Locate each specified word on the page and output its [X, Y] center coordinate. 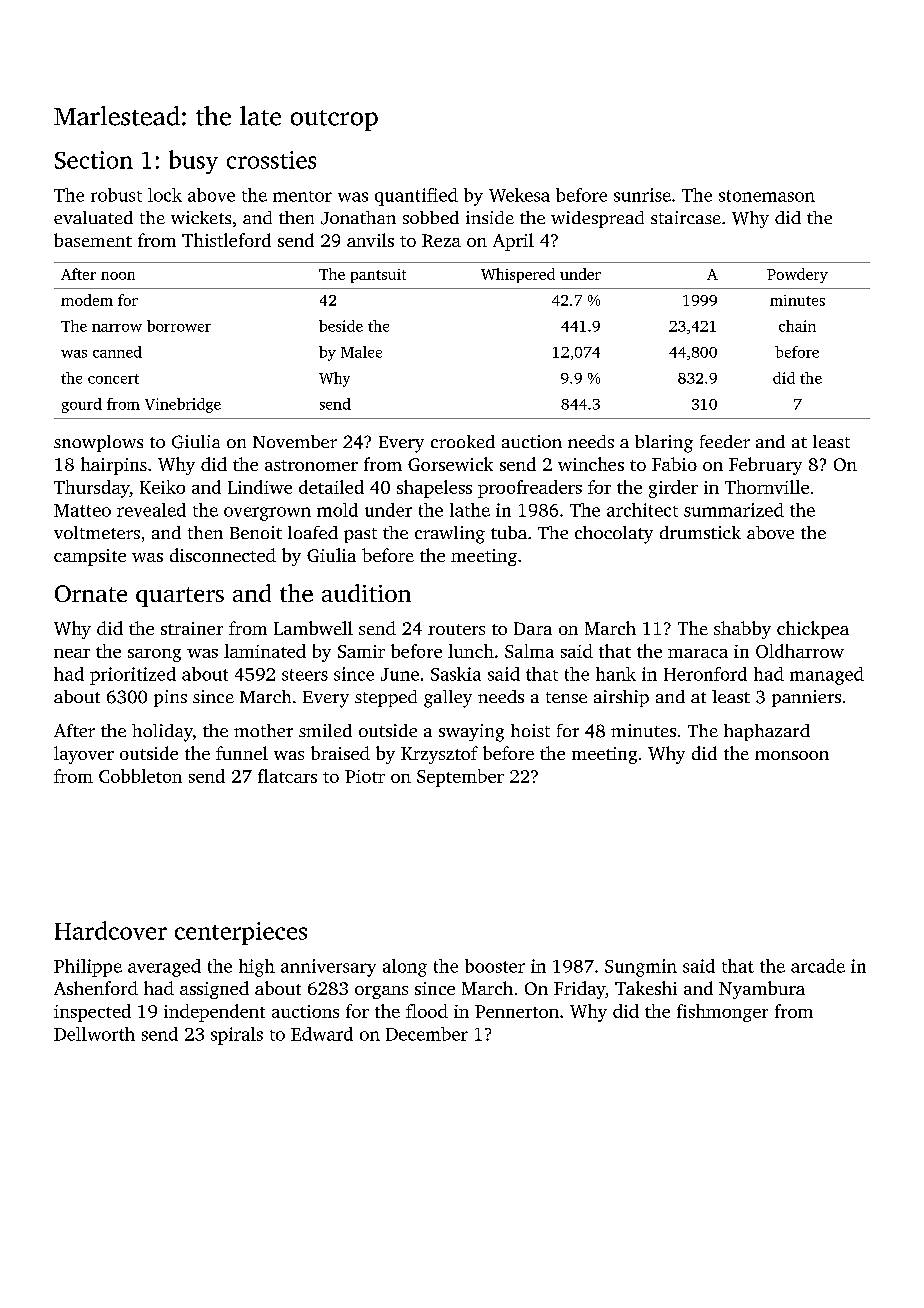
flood [427, 1011]
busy [193, 162]
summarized [734, 510]
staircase [686, 217]
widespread [597, 219]
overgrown [267, 514]
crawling [450, 535]
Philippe [88, 968]
